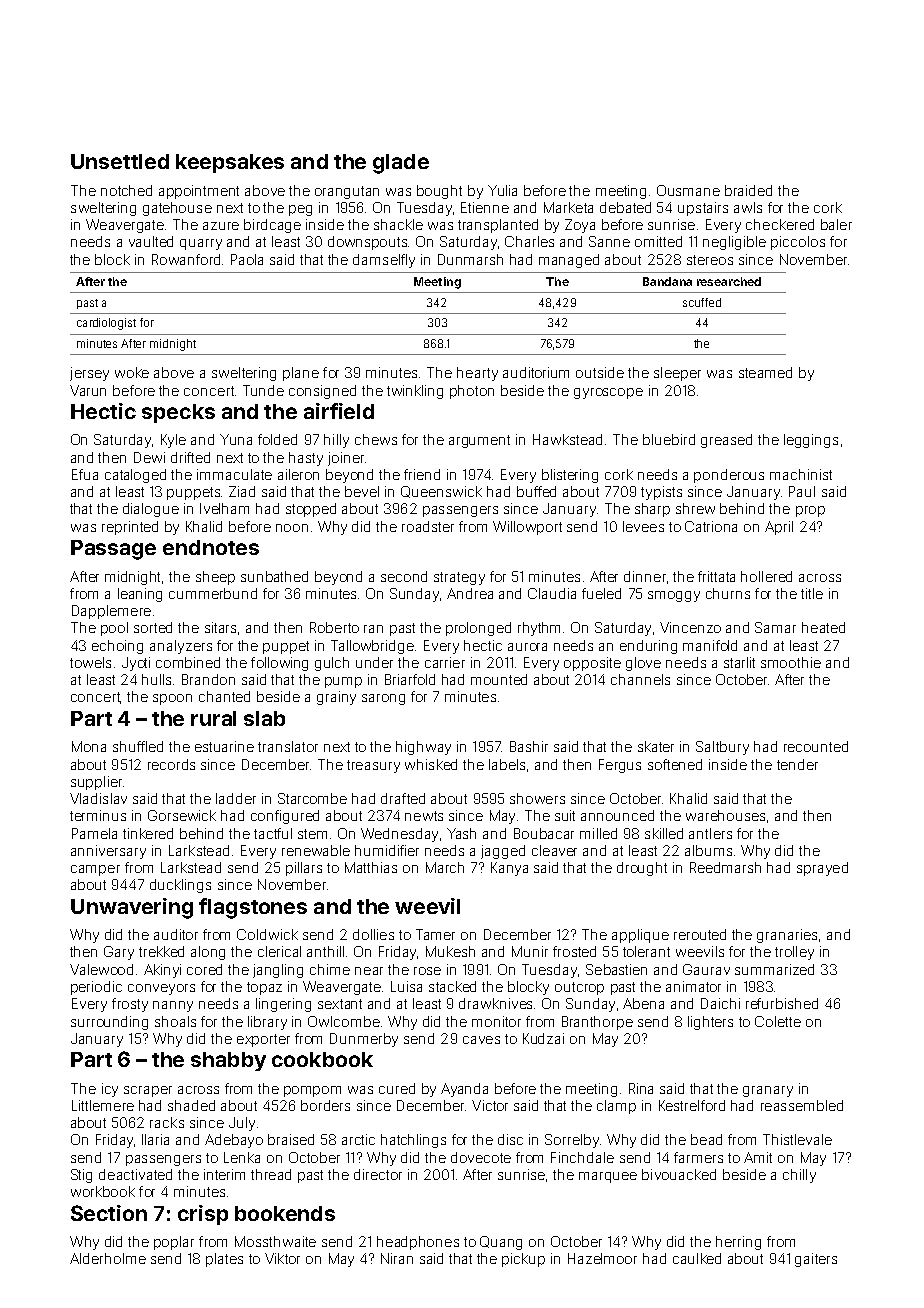 Image resolution: width=924 pixels, height=1308 pixels. I want to click on upstairs, so click(703, 209).
